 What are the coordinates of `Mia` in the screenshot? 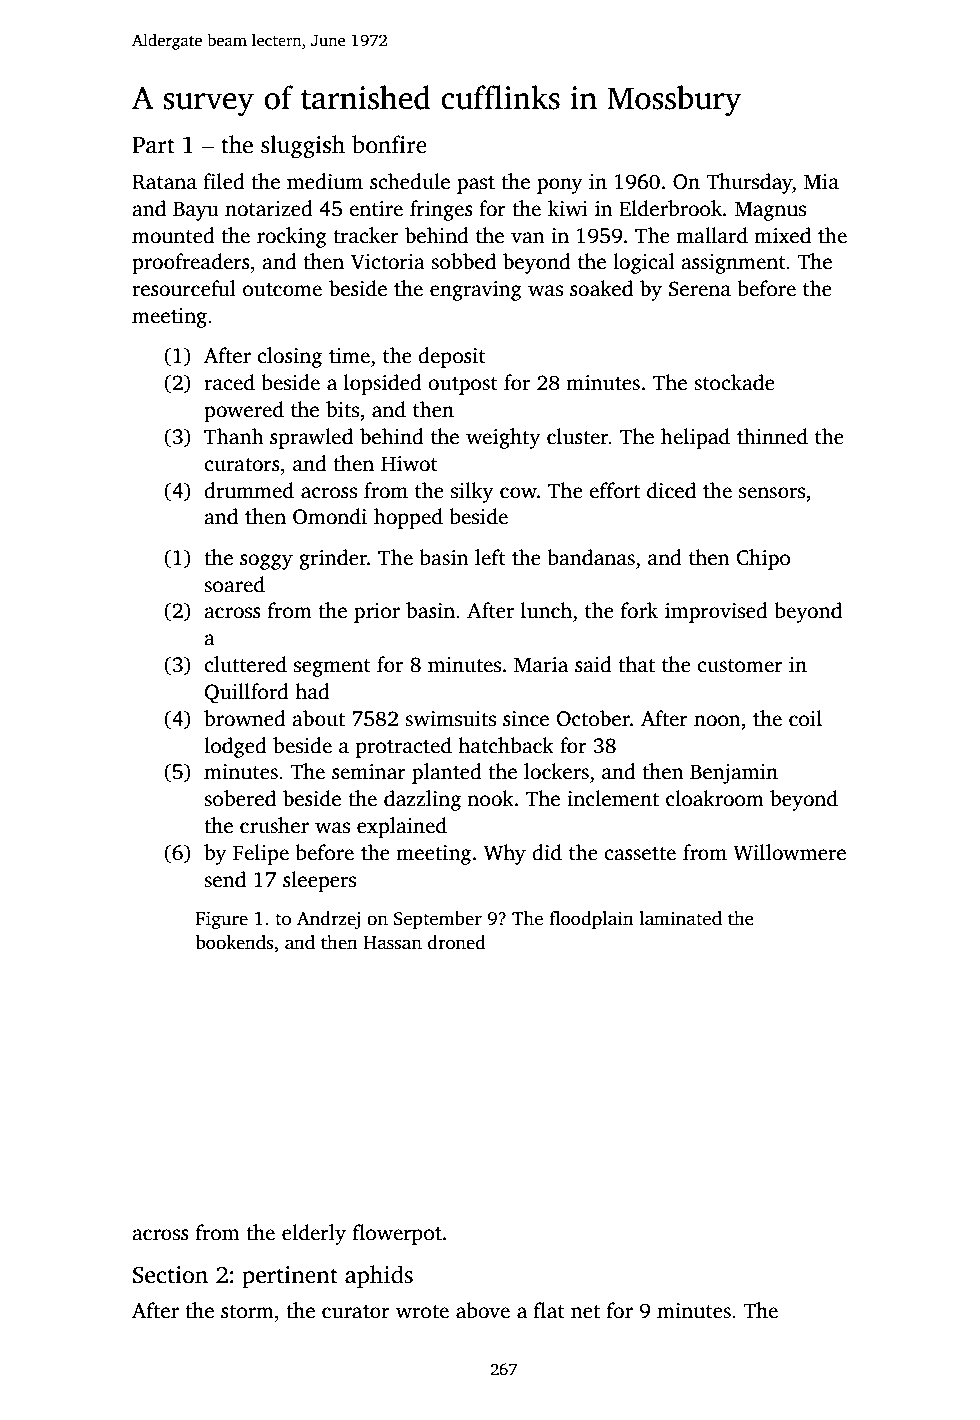 It's located at (821, 182).
